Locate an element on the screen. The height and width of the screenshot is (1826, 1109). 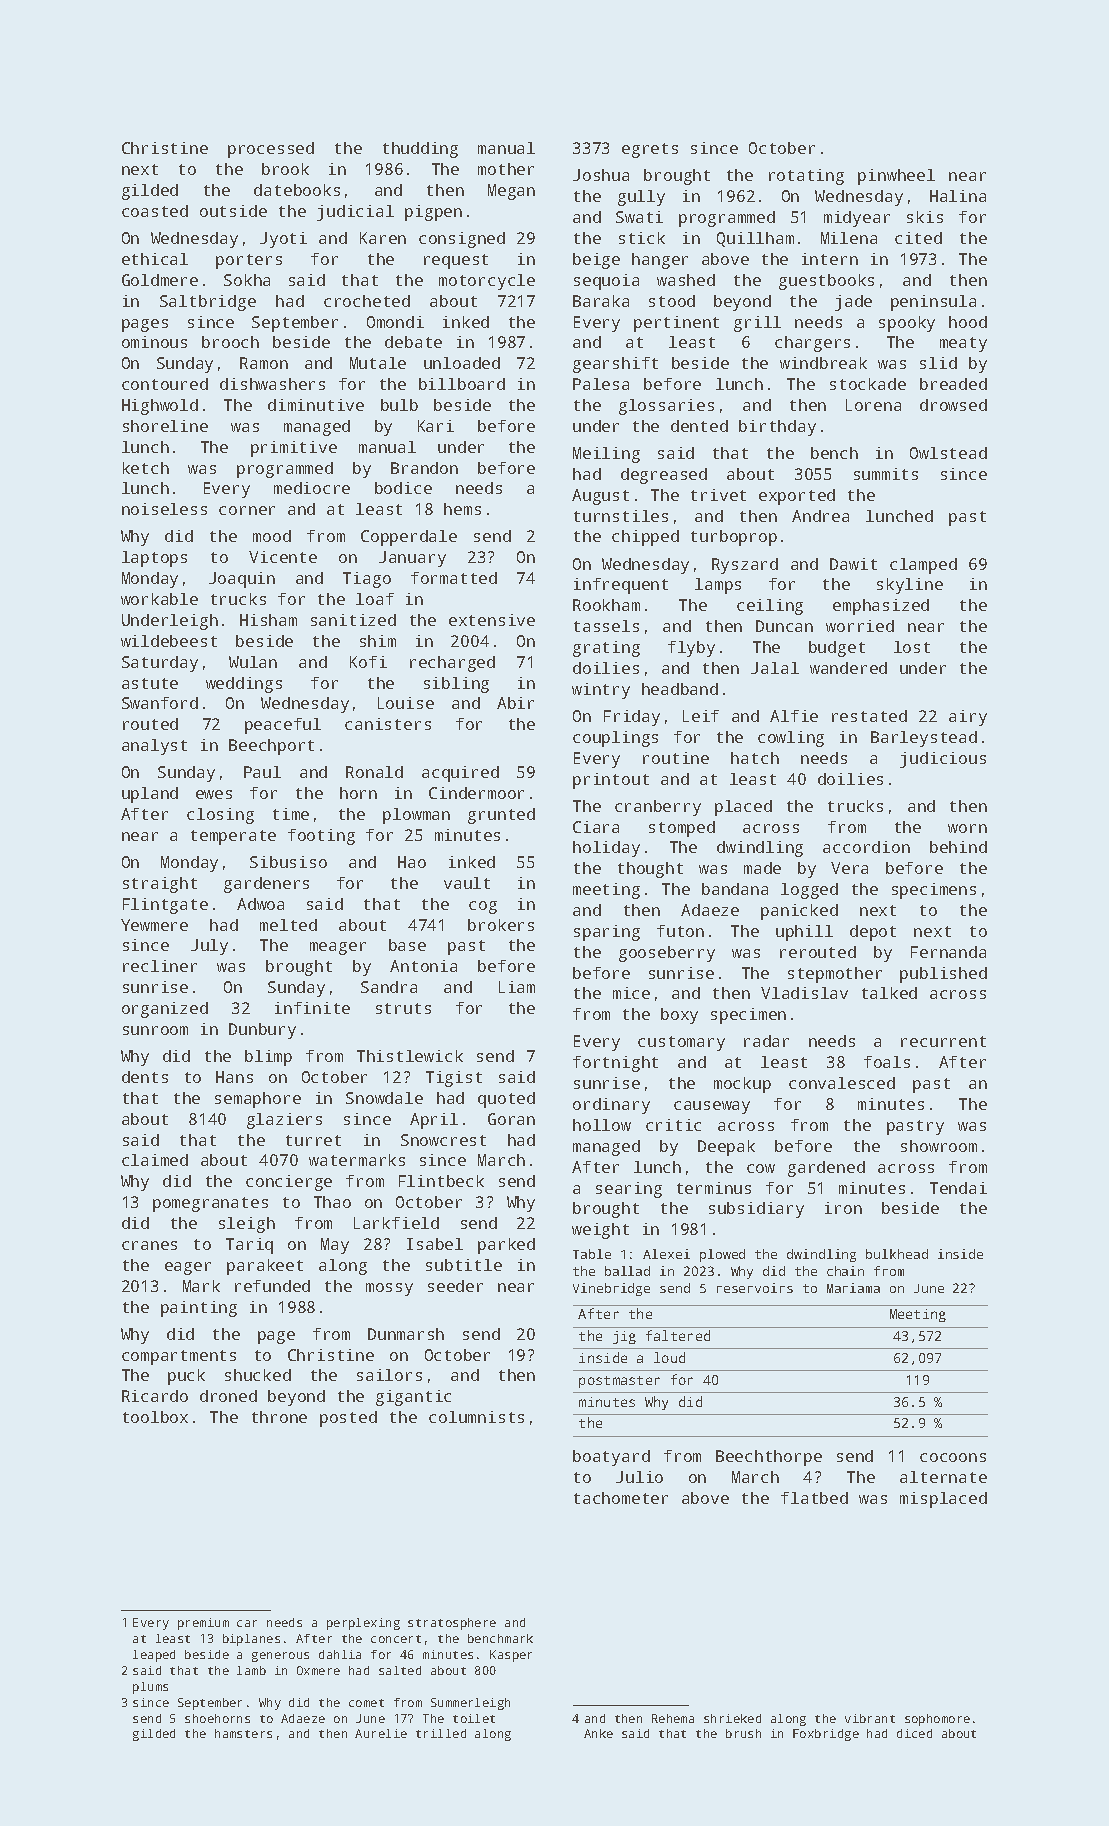
hood is located at coordinates (968, 322).
